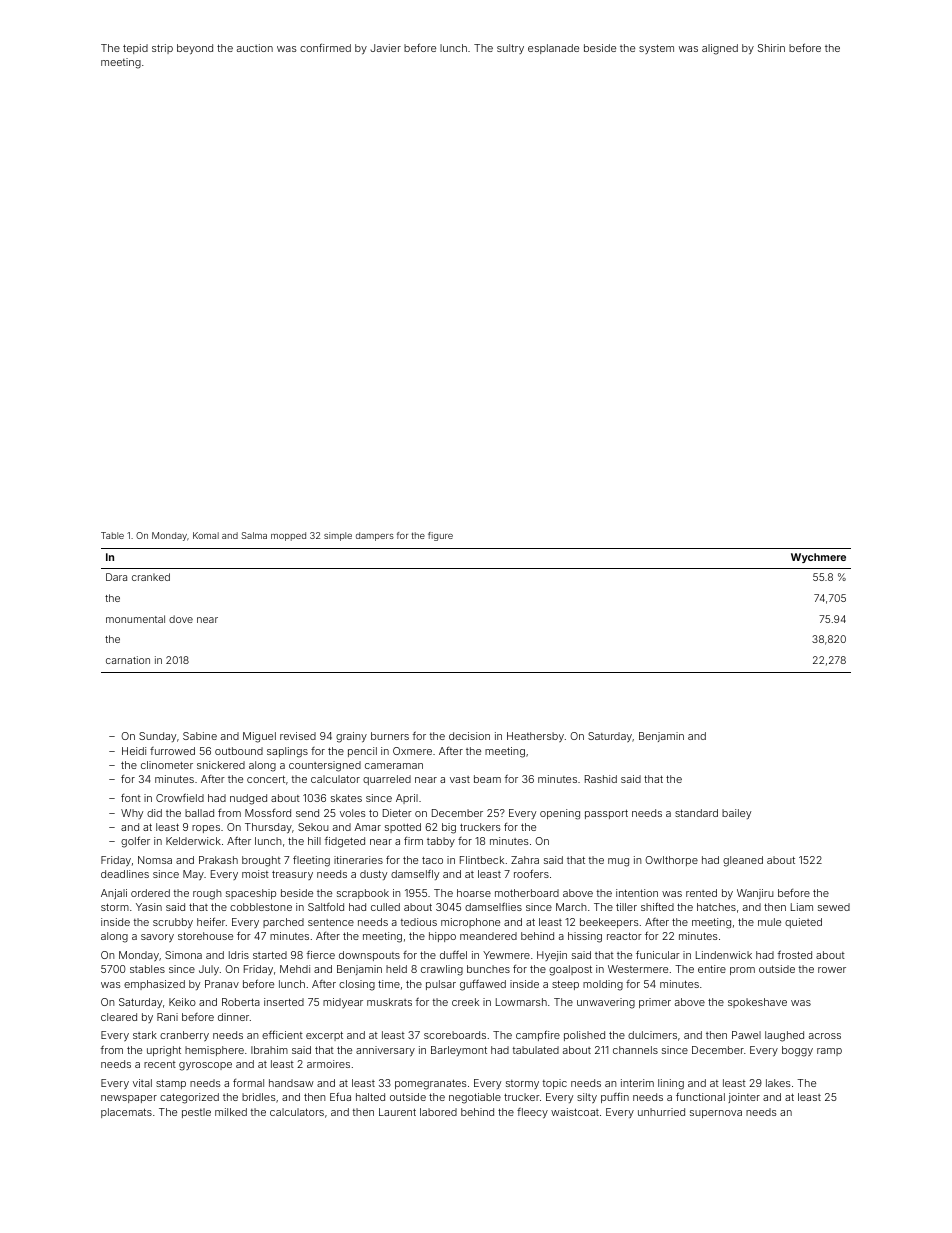 This image has width=952, height=1233. Describe the element at coordinates (218, 860) in the image. I see `Prakash` at that location.
